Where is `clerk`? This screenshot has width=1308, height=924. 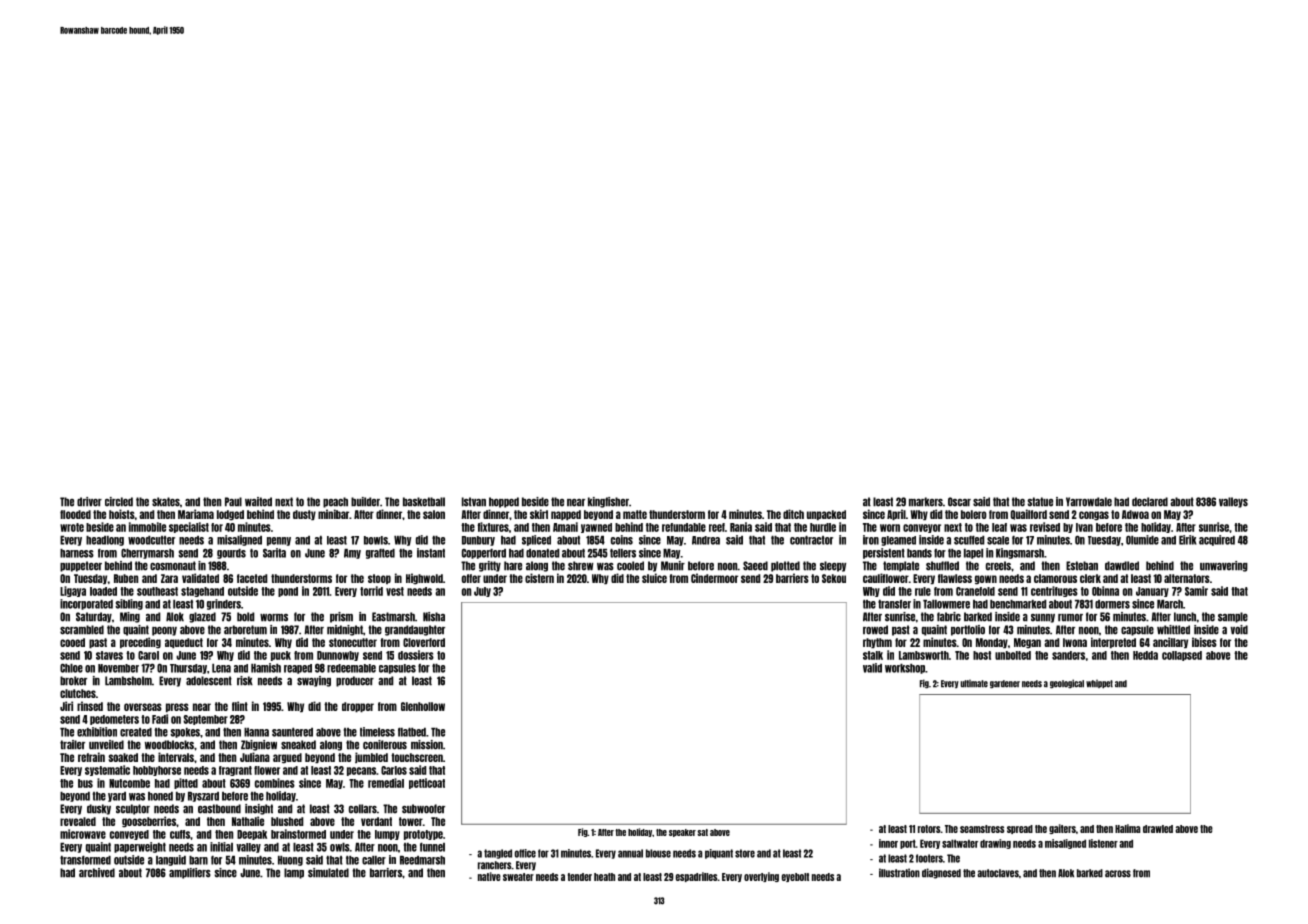
clerk is located at coordinates (1090, 578).
